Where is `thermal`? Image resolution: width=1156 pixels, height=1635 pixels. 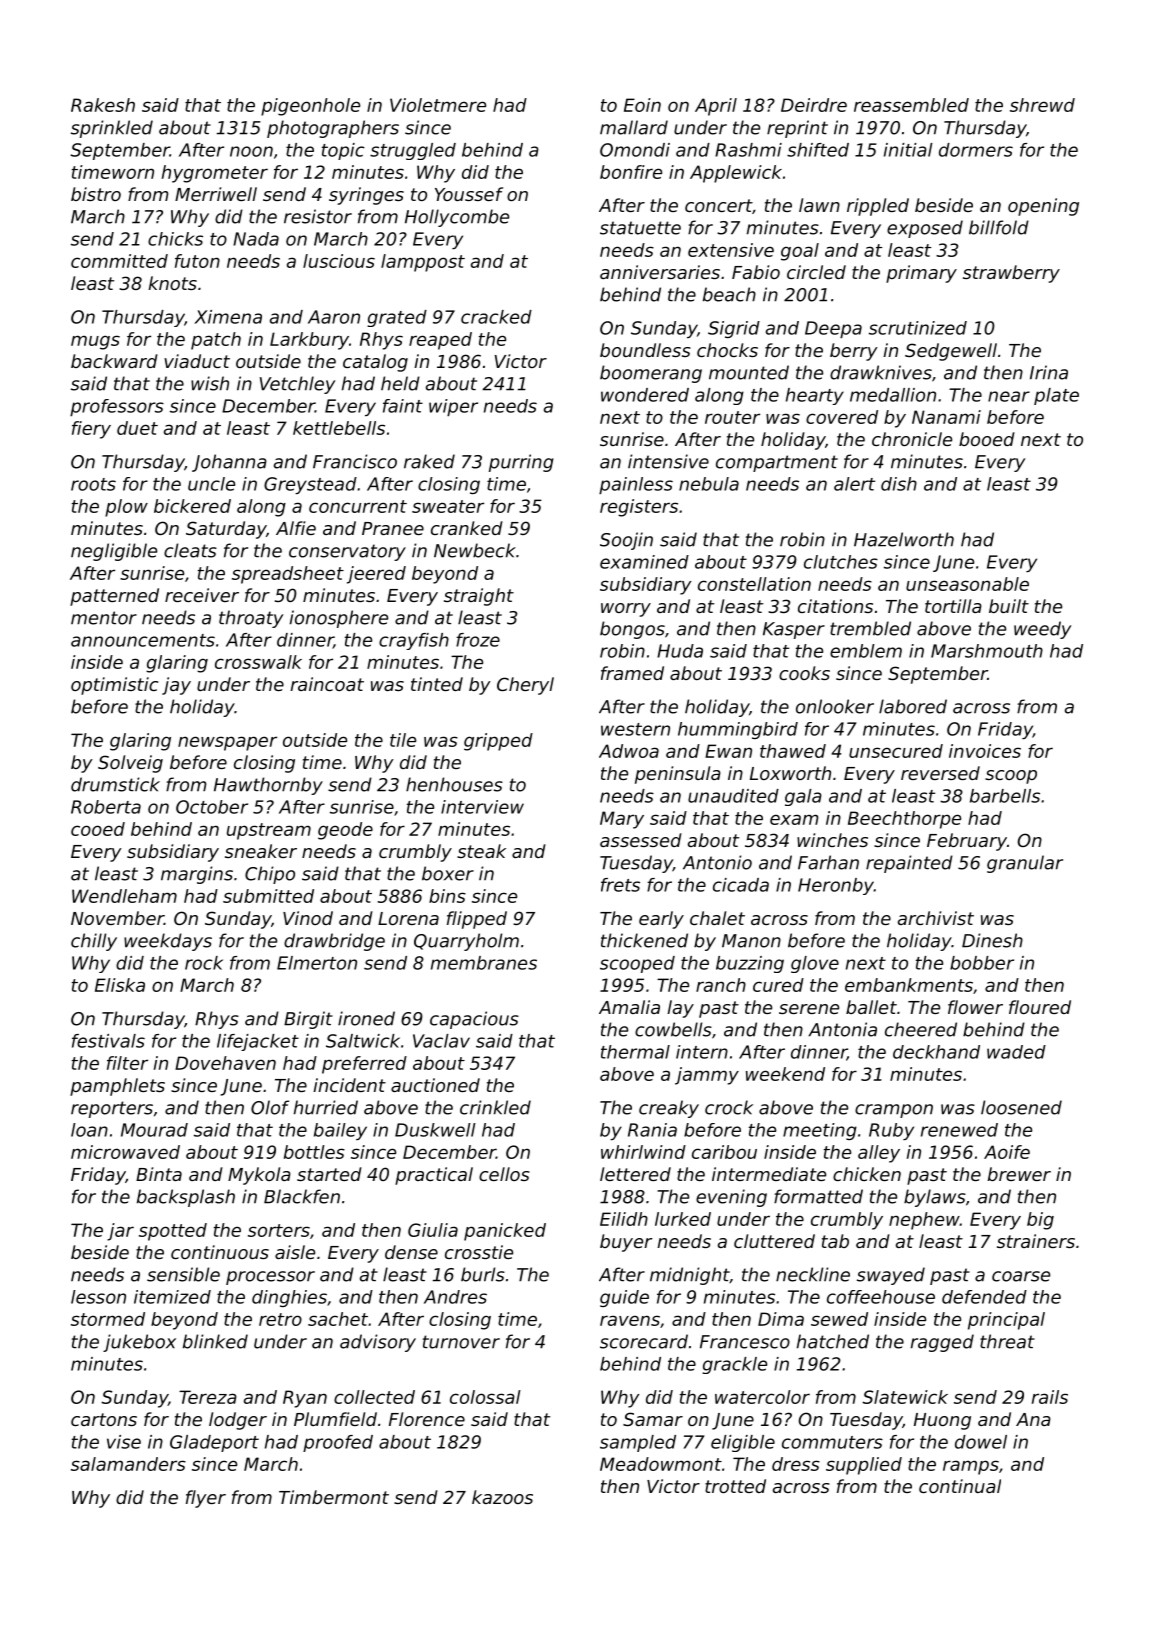
thermal is located at coordinates (635, 1052).
